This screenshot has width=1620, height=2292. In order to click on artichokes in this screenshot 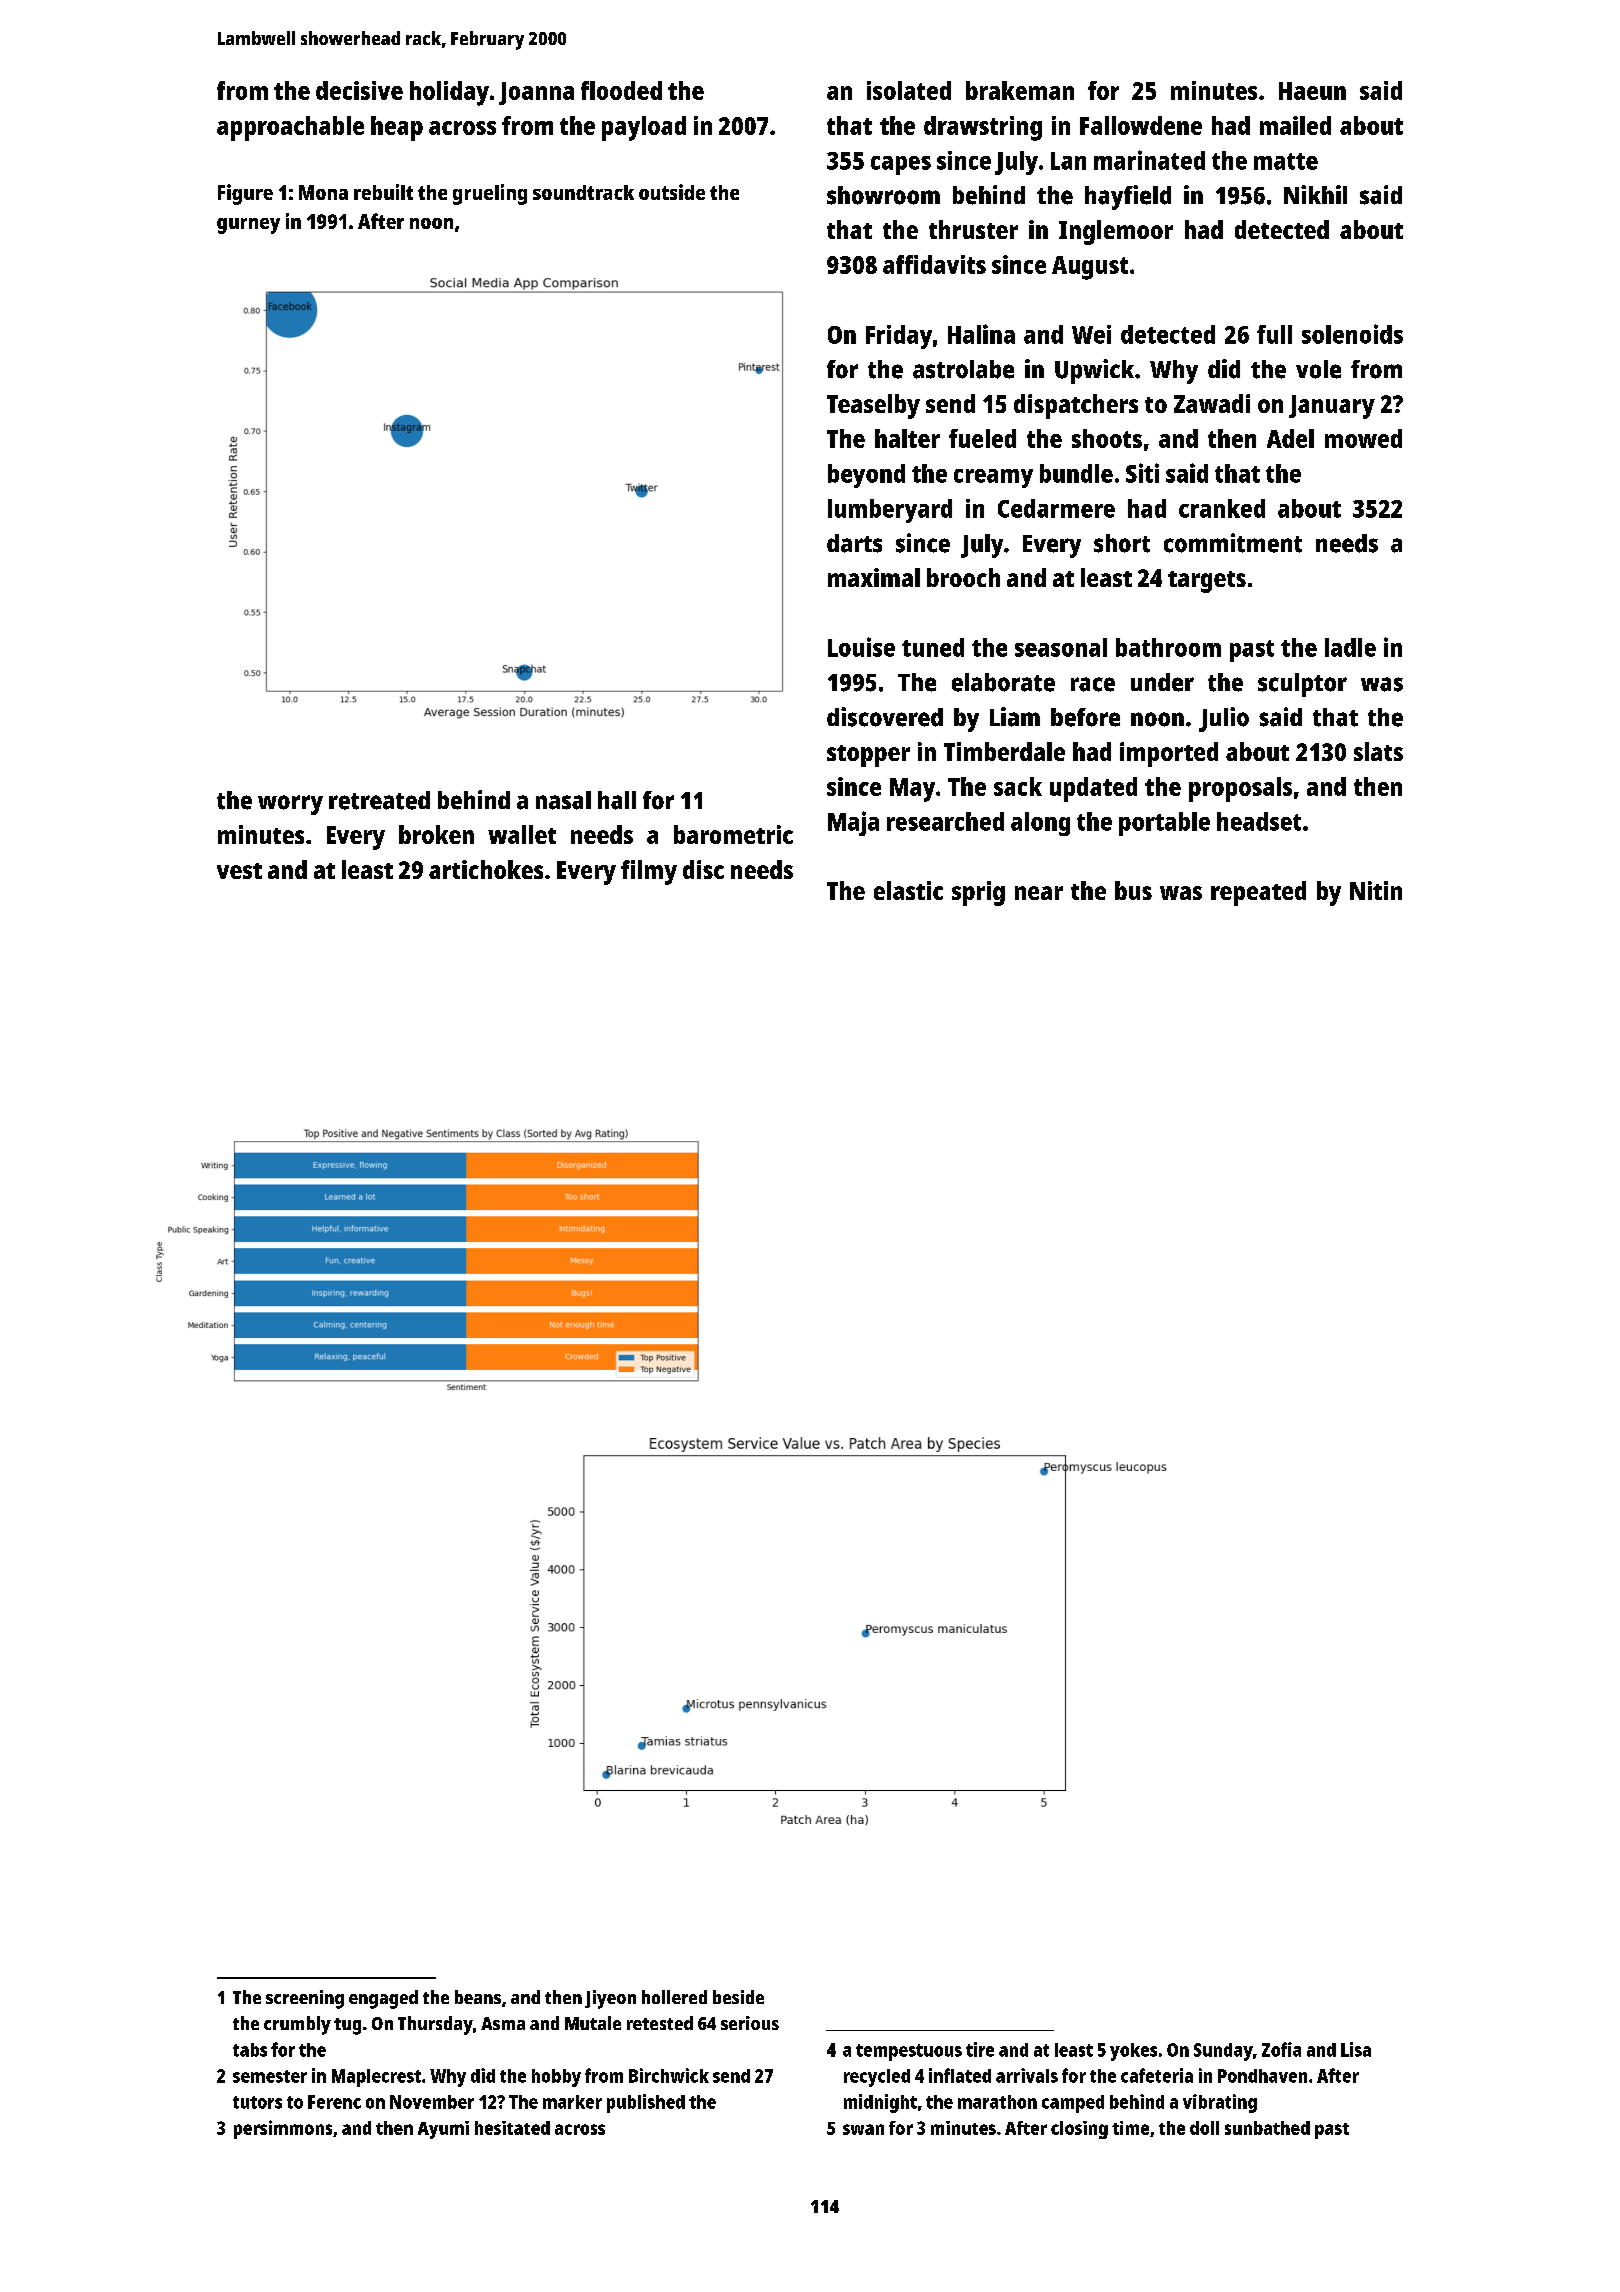, I will do `click(486, 869)`.
